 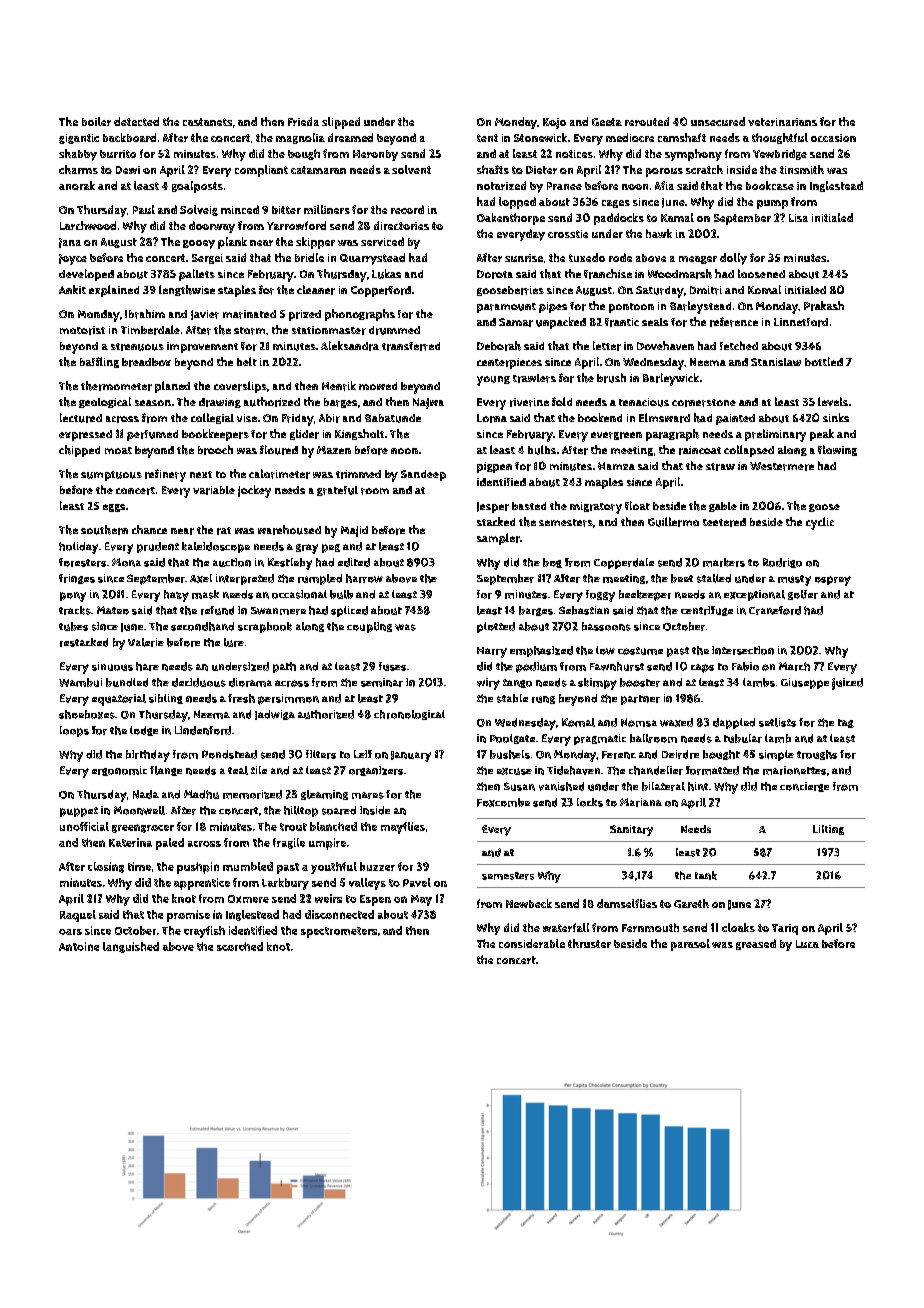 What do you see at coordinates (104, 530) in the document?
I see `southern` at bounding box center [104, 530].
